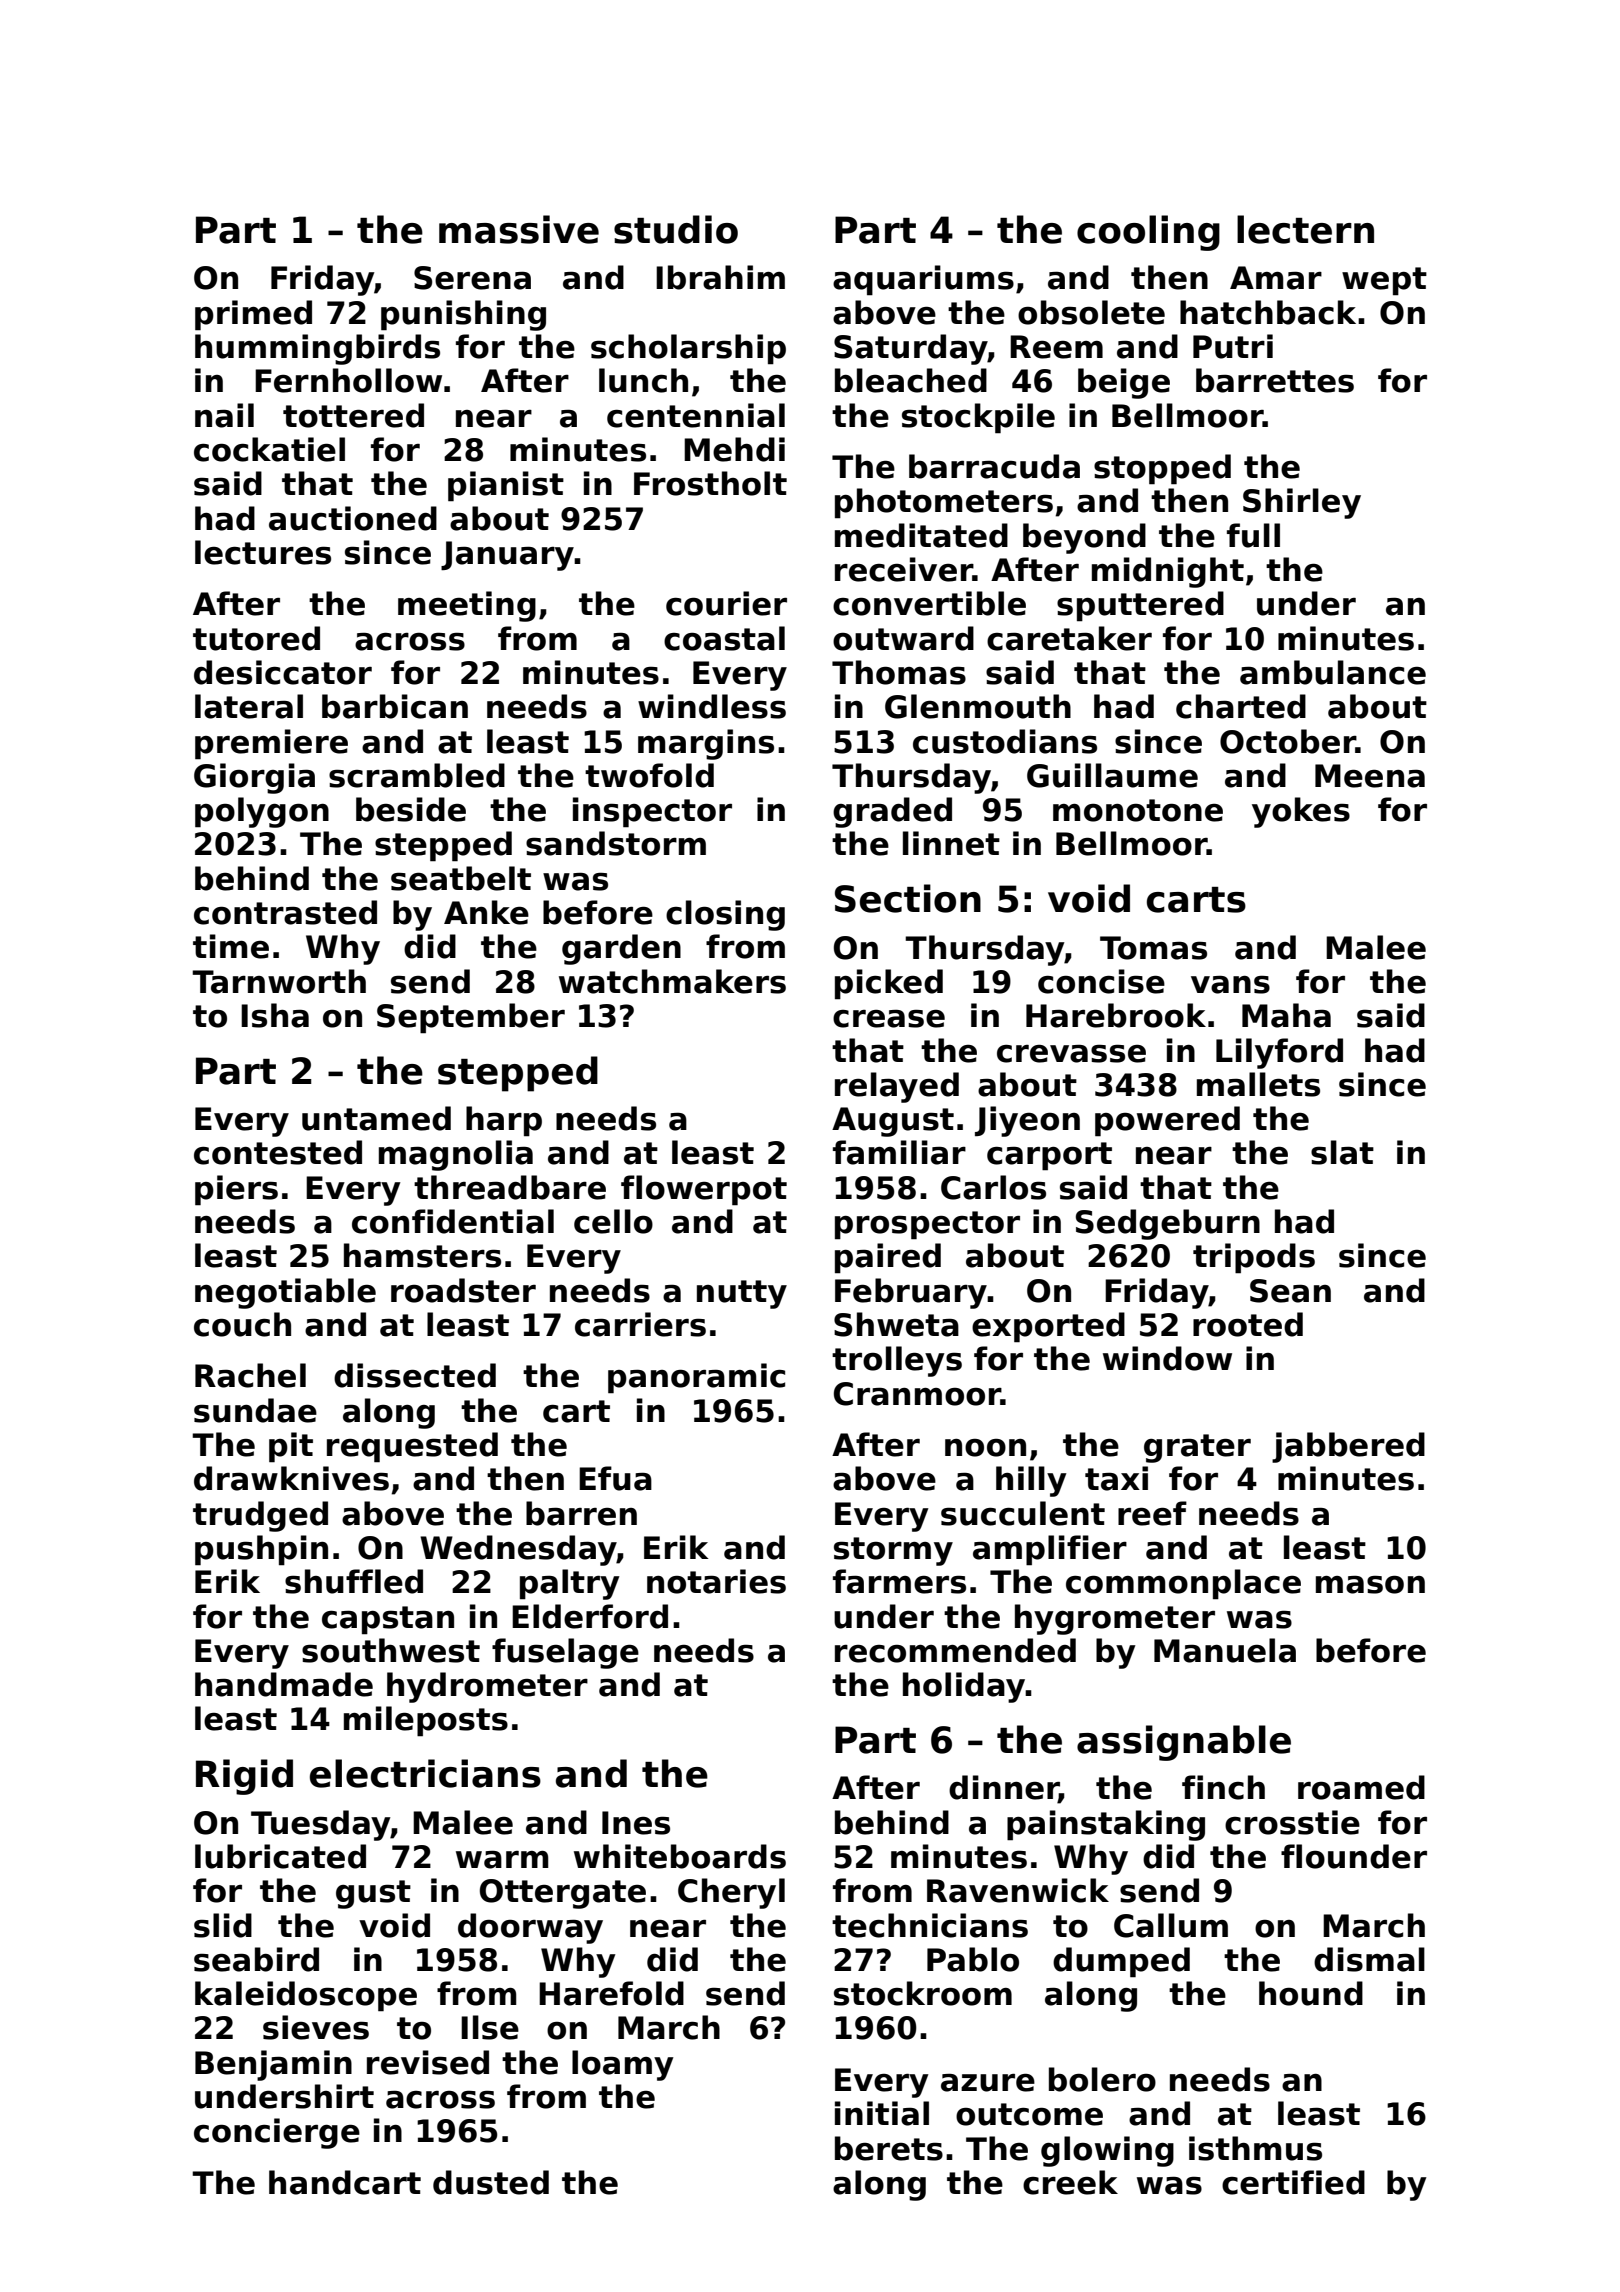 The height and width of the screenshot is (2292, 1620). What do you see at coordinates (1361, 1787) in the screenshot?
I see `roamed` at bounding box center [1361, 1787].
